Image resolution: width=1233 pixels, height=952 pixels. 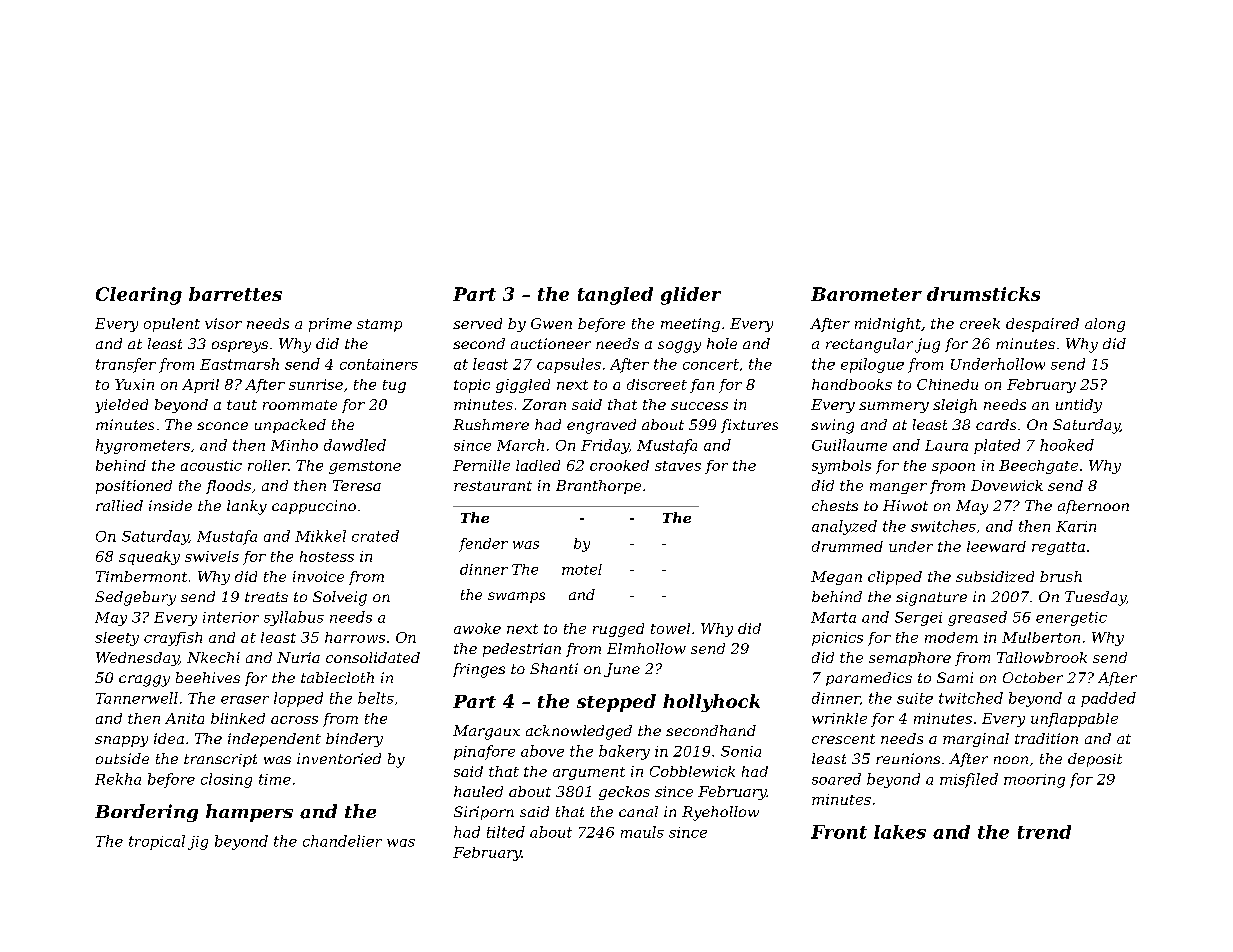 I want to click on auctioneer, so click(x=551, y=343).
